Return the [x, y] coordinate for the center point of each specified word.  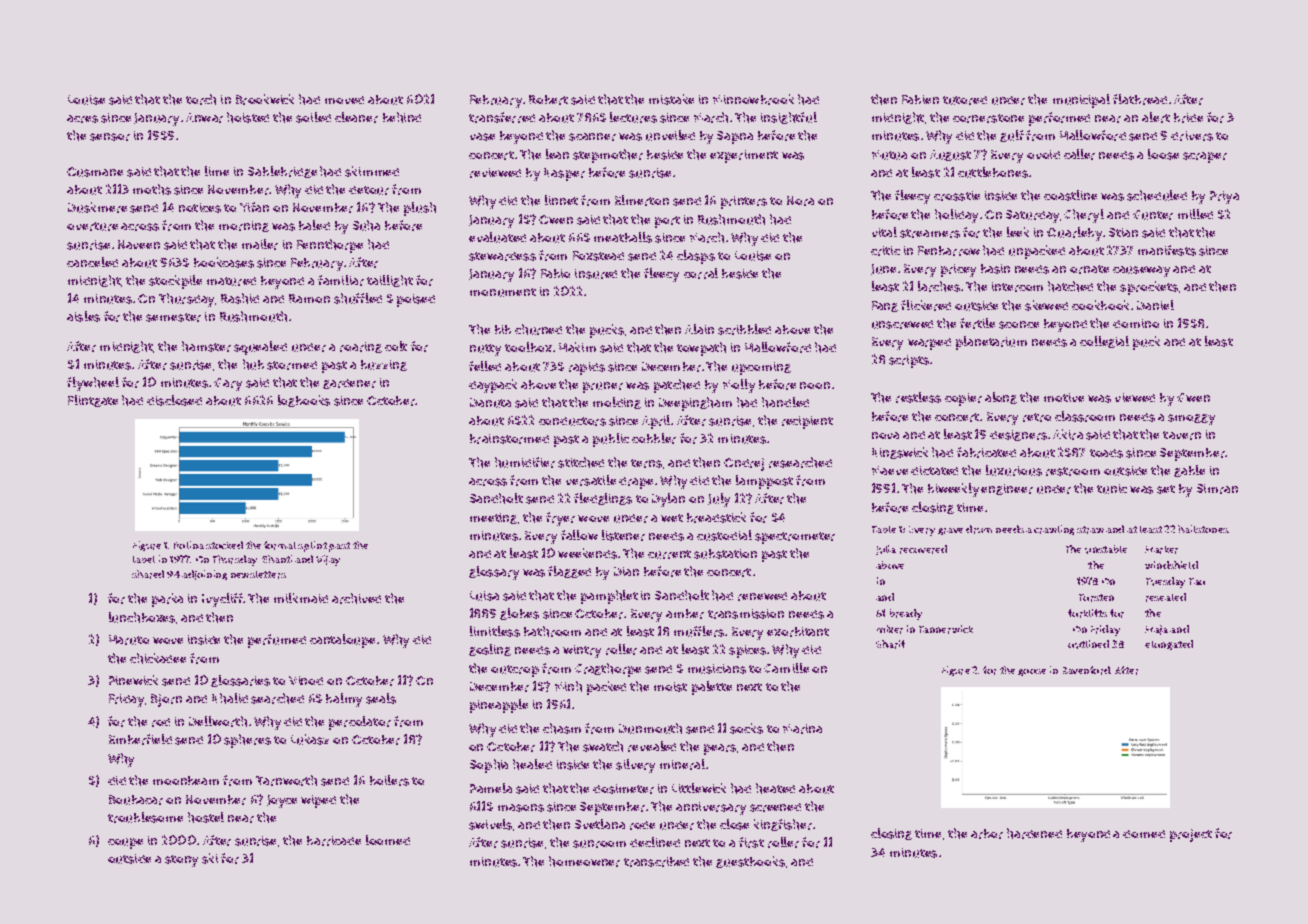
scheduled [1157, 195]
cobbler [654, 438]
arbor [987, 834]
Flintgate [93, 401]
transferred [502, 117]
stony [181, 861]
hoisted [248, 117]
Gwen [1193, 397]
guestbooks [750, 862]
